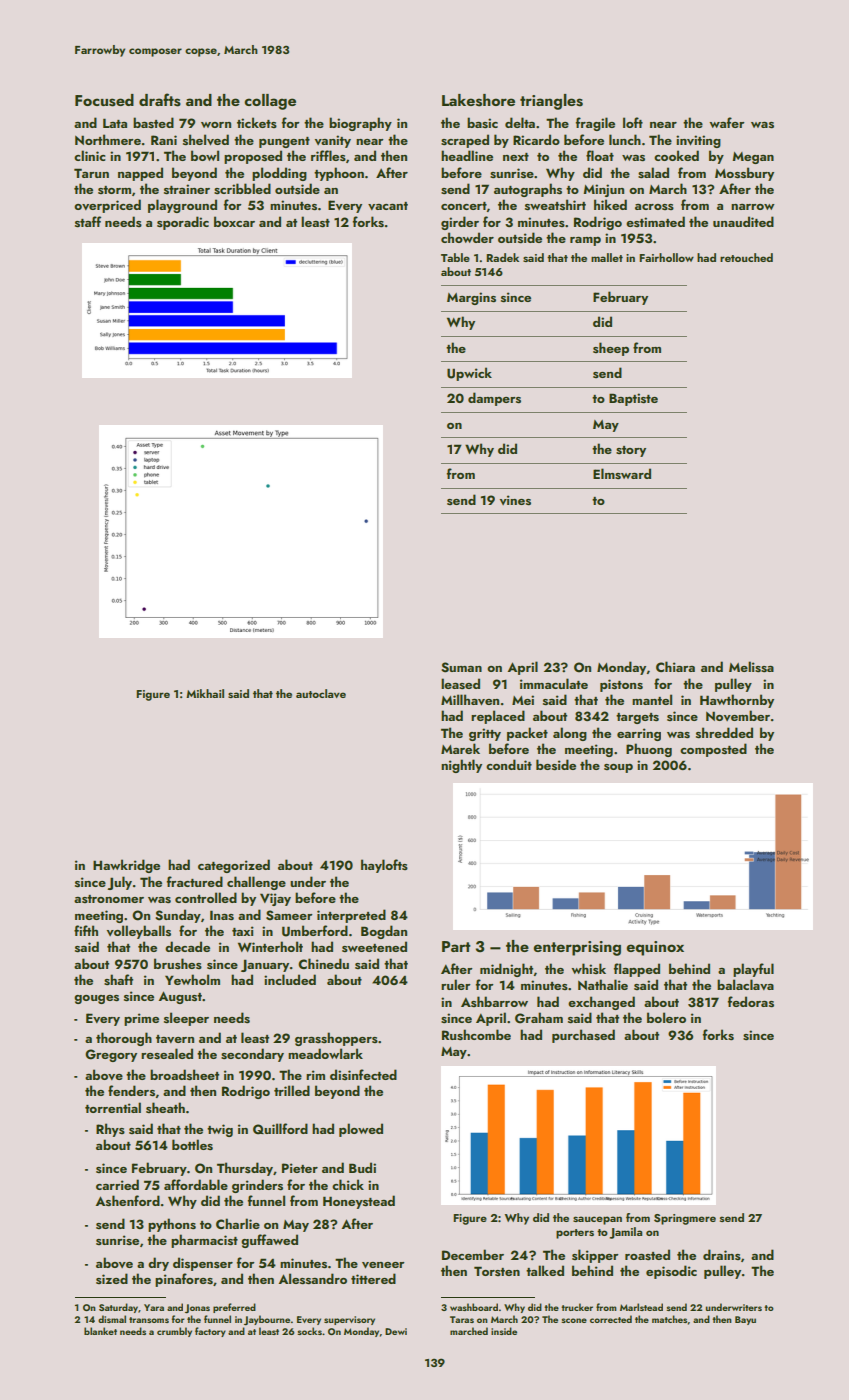  Describe the element at coordinates (270, 102) in the page. I see `collage` at that location.
